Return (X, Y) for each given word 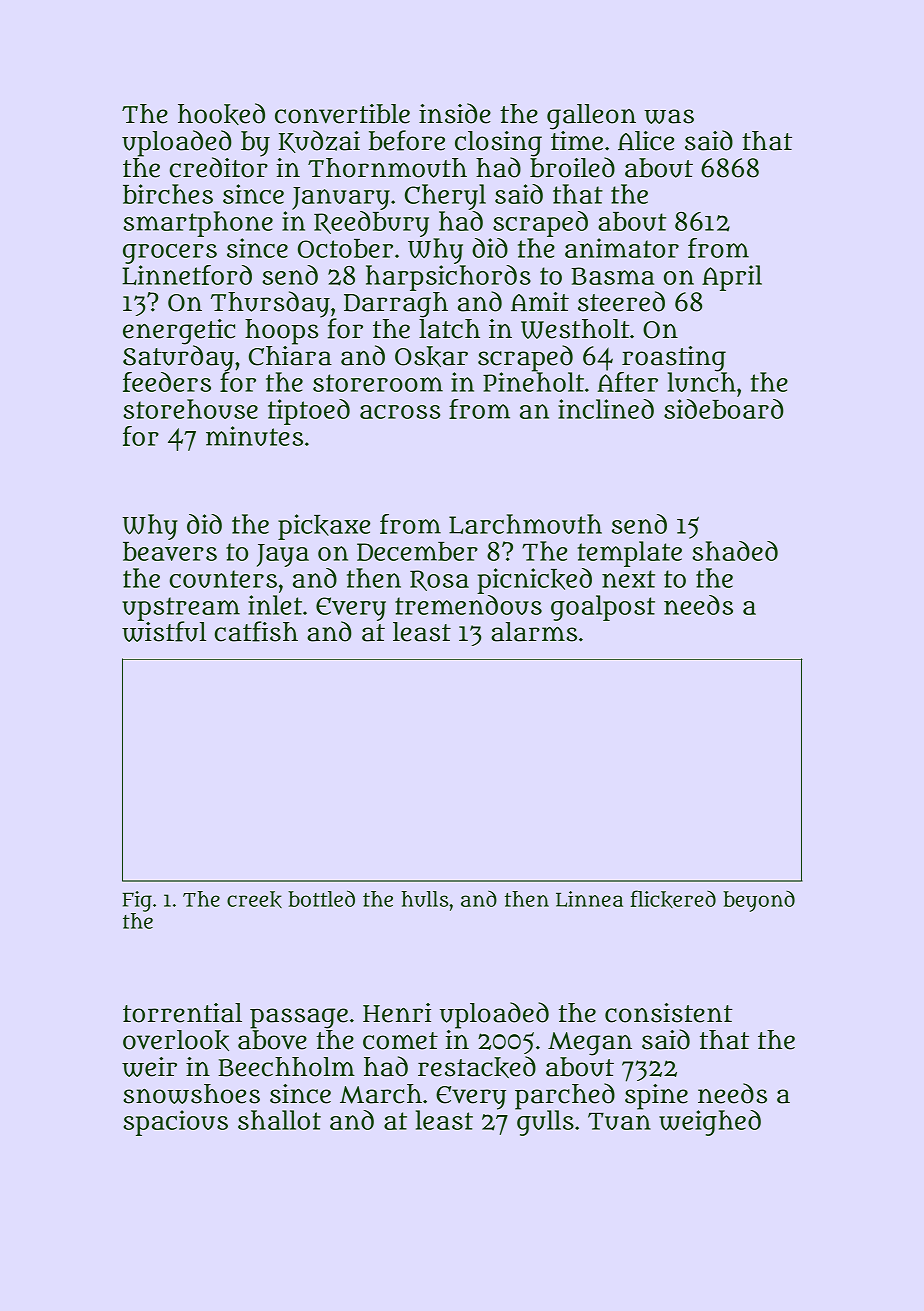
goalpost (603, 608)
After (628, 382)
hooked (221, 114)
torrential (182, 1013)
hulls (424, 899)
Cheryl (445, 197)
